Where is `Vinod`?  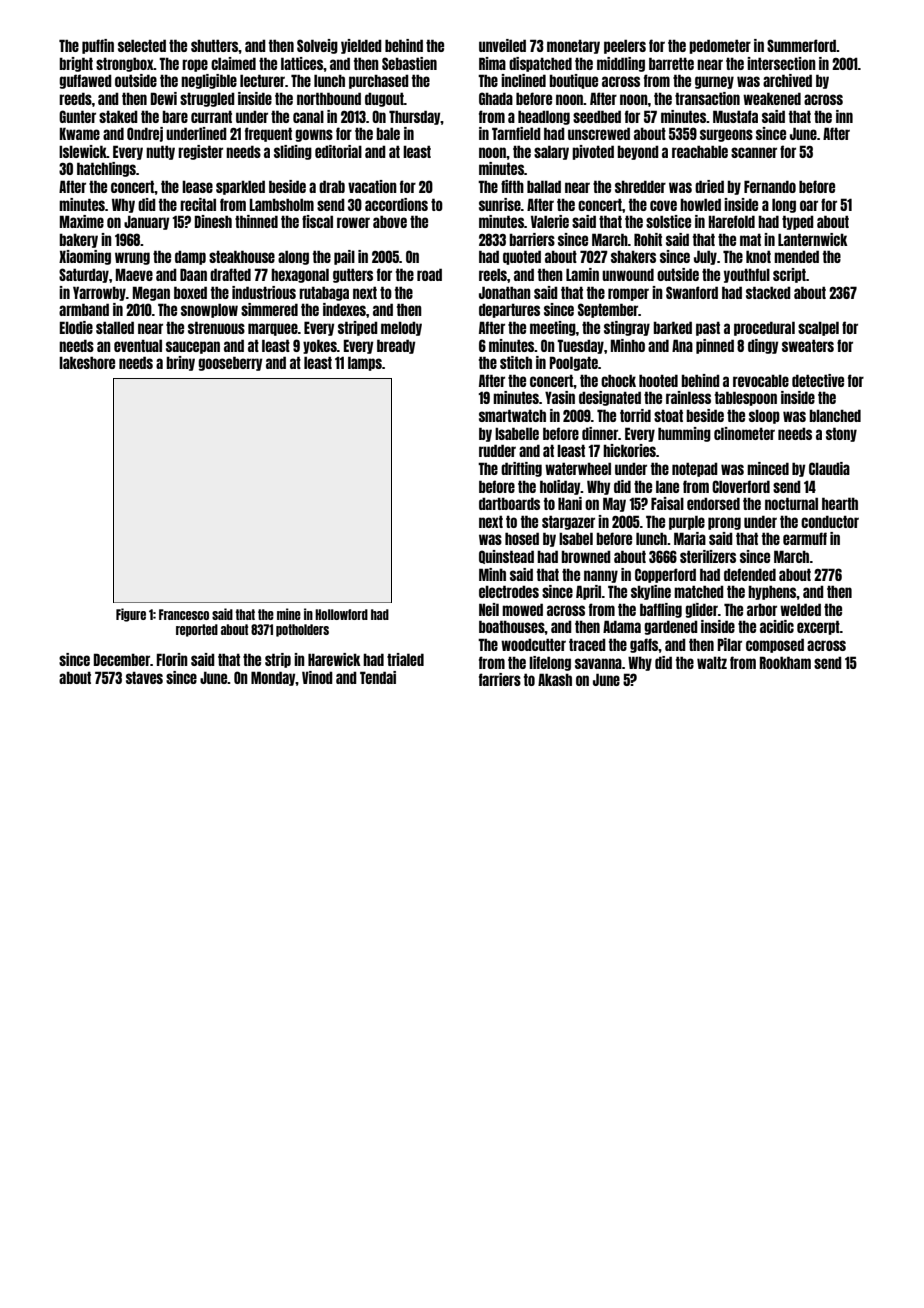
Vinod is located at coordinates (317, 677).
